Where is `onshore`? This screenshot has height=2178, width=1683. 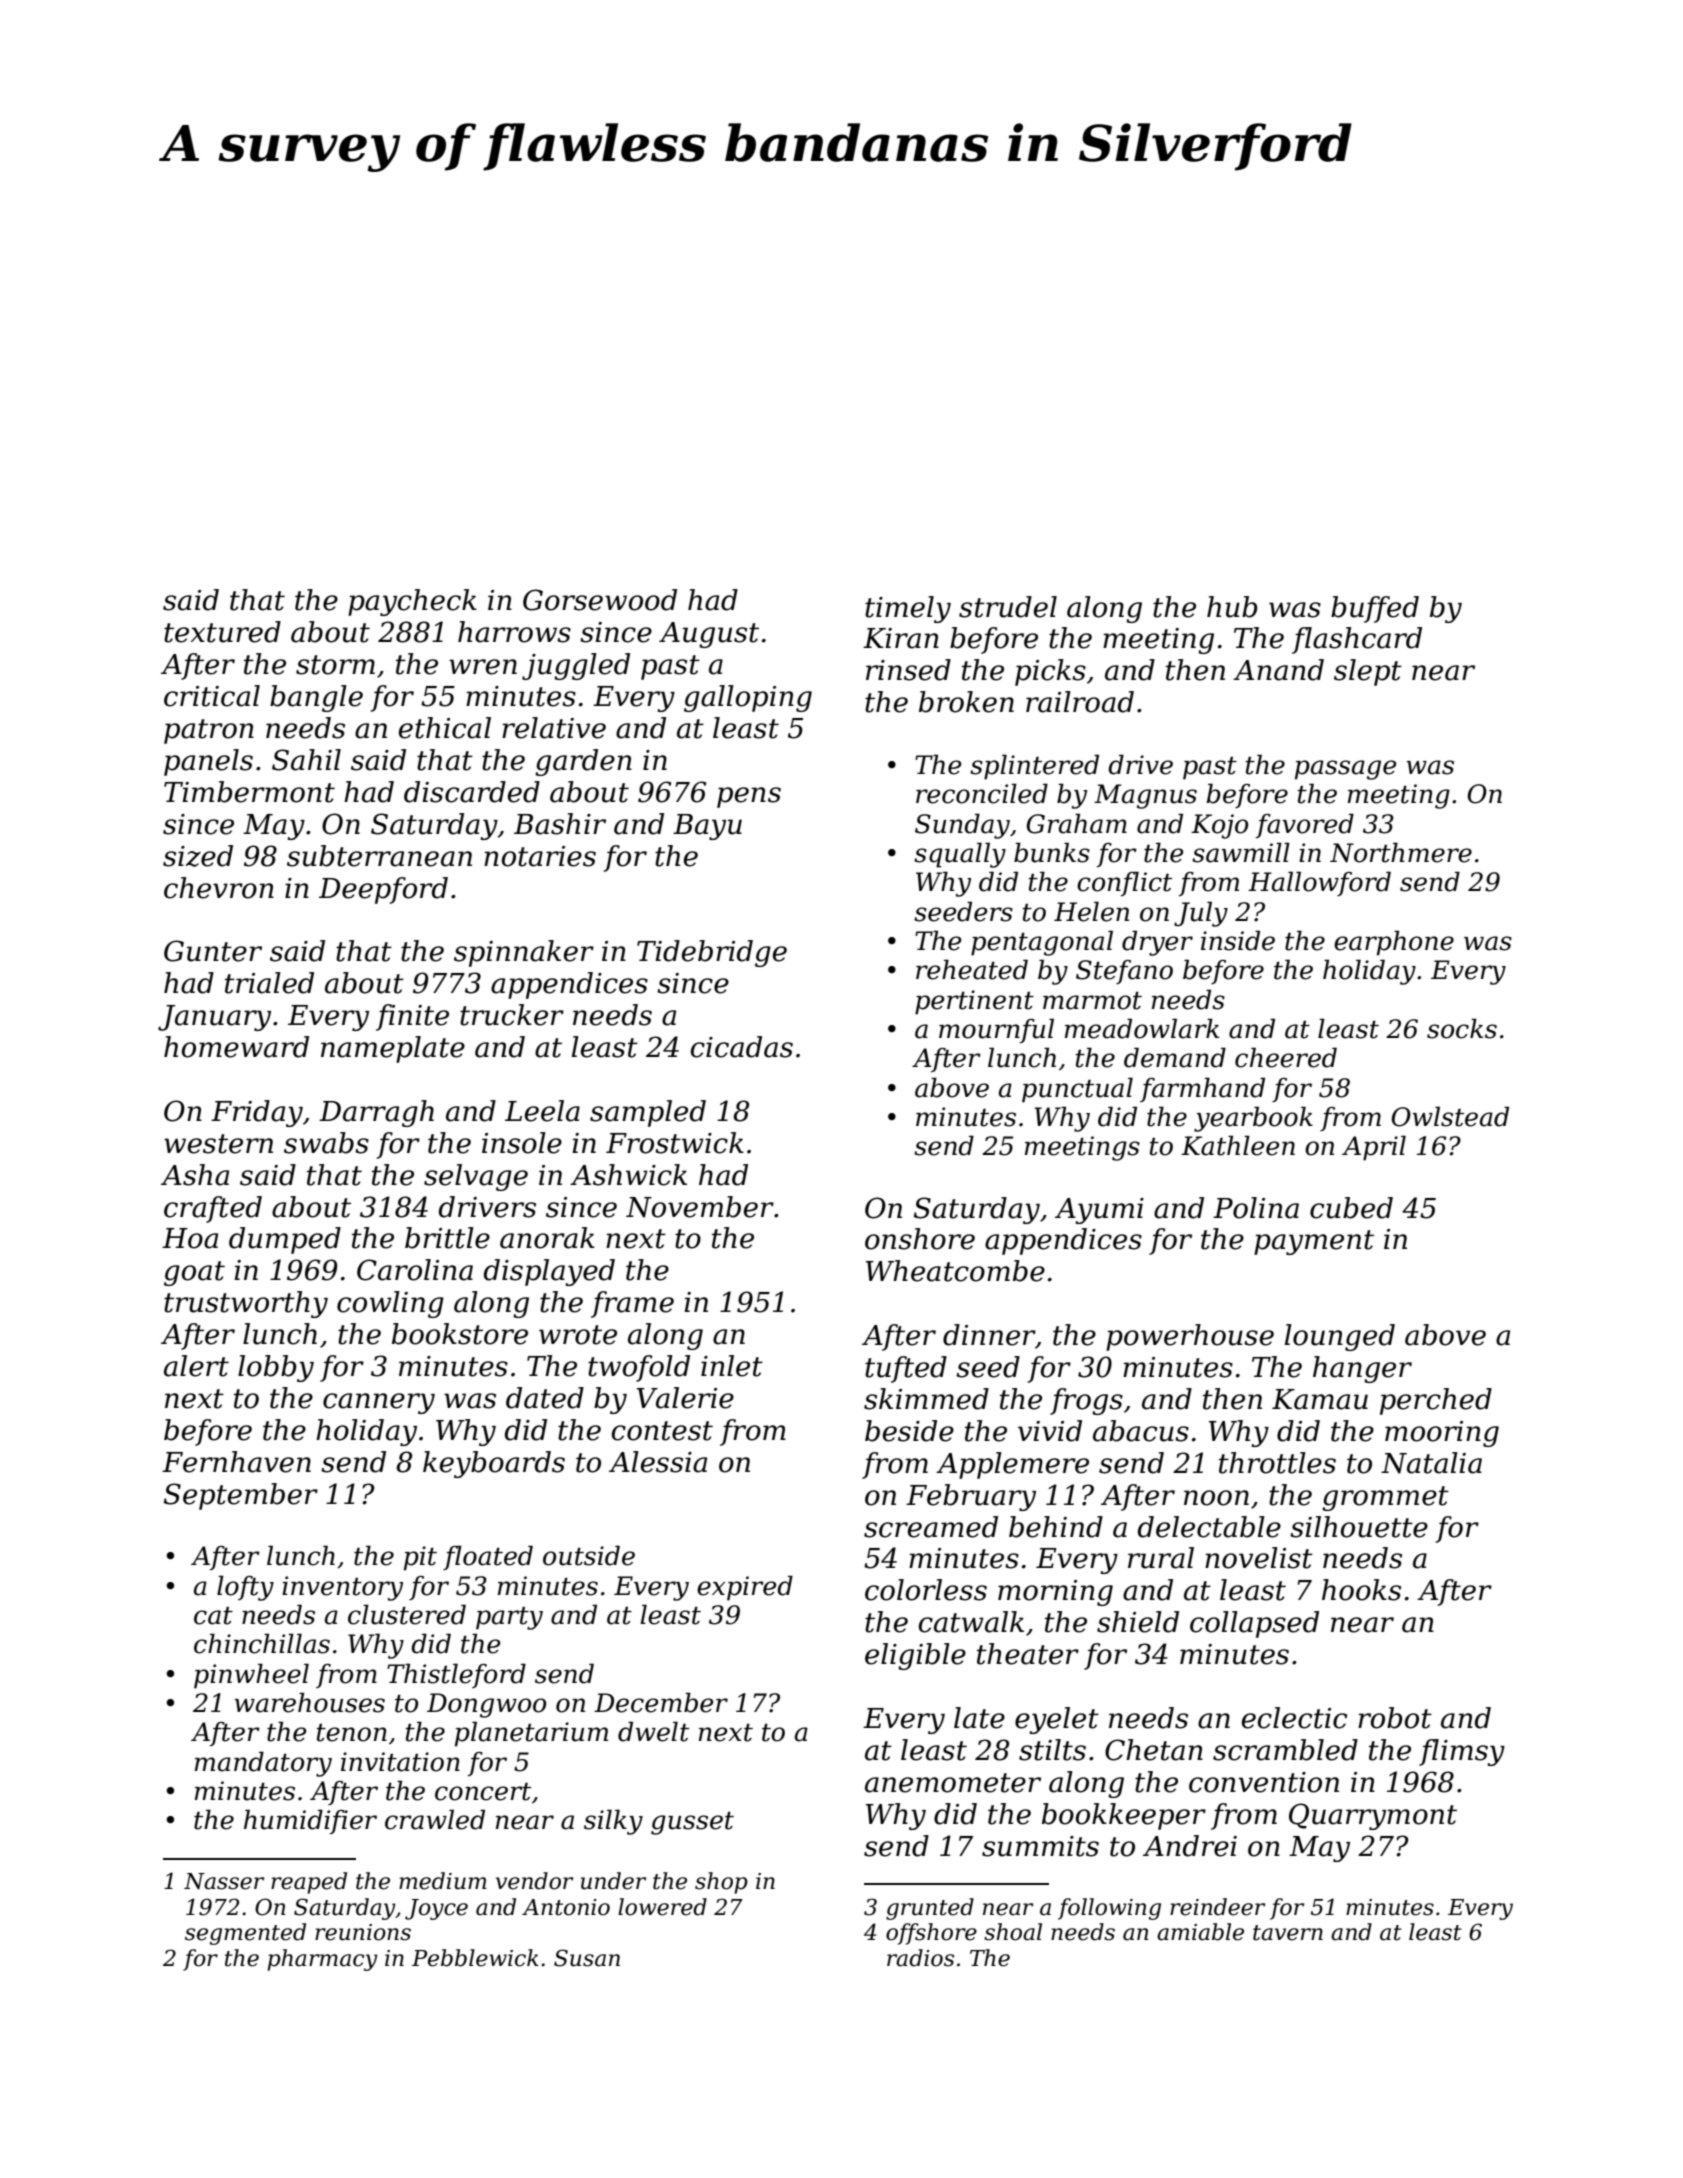 onshore is located at coordinates (920, 1239).
